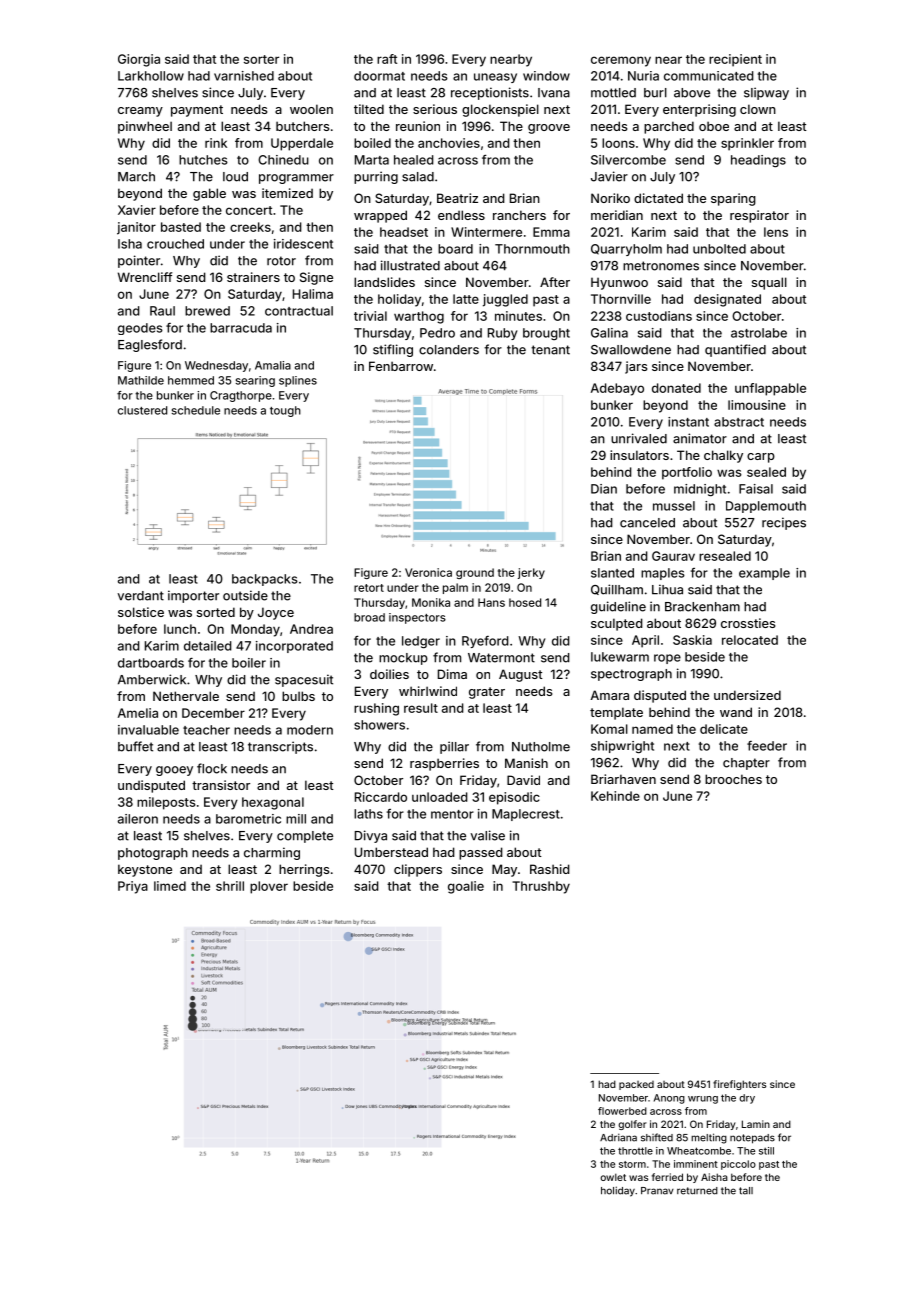  I want to click on mileposts, so click(166, 803).
